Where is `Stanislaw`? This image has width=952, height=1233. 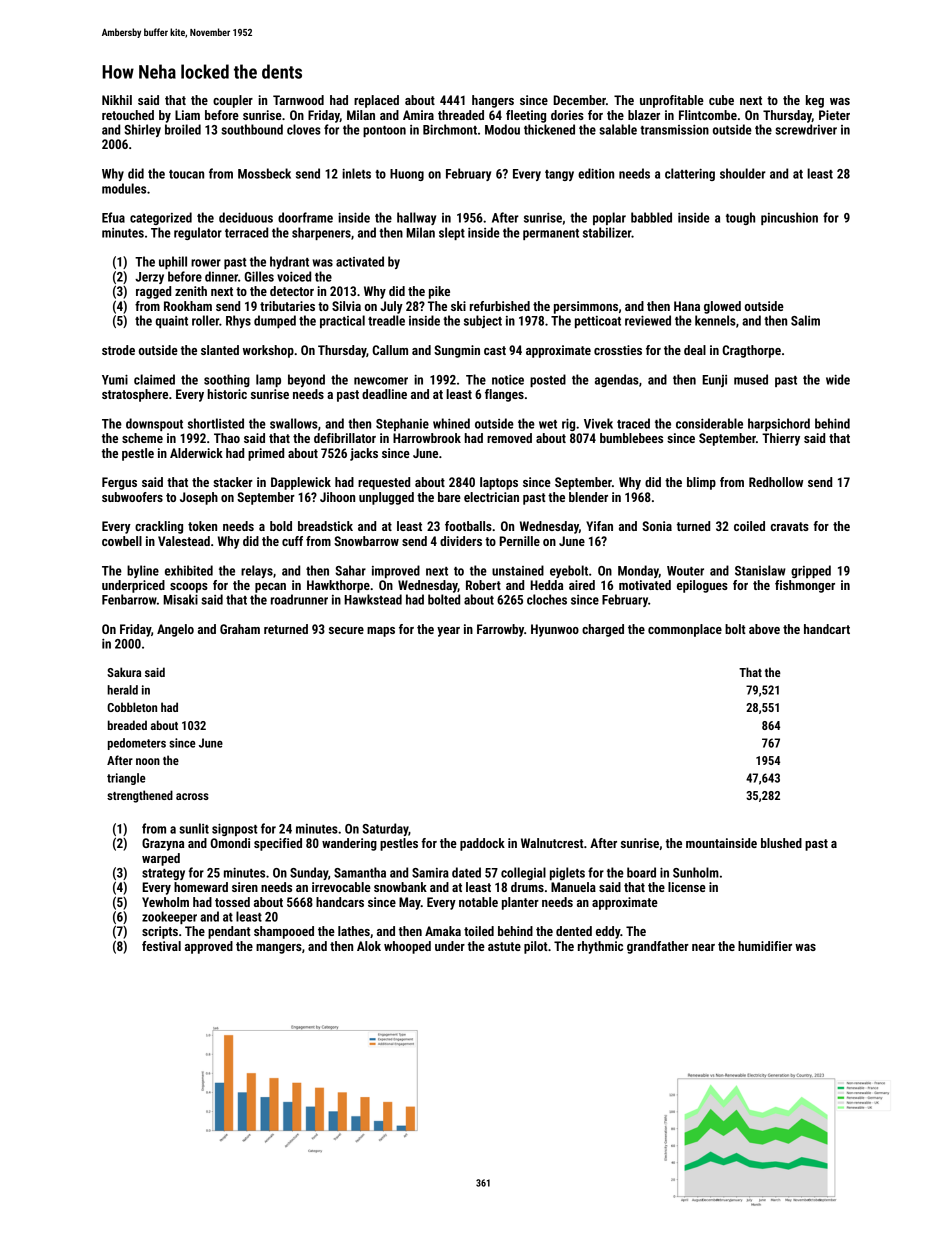 Stanislaw is located at coordinates (760, 570).
